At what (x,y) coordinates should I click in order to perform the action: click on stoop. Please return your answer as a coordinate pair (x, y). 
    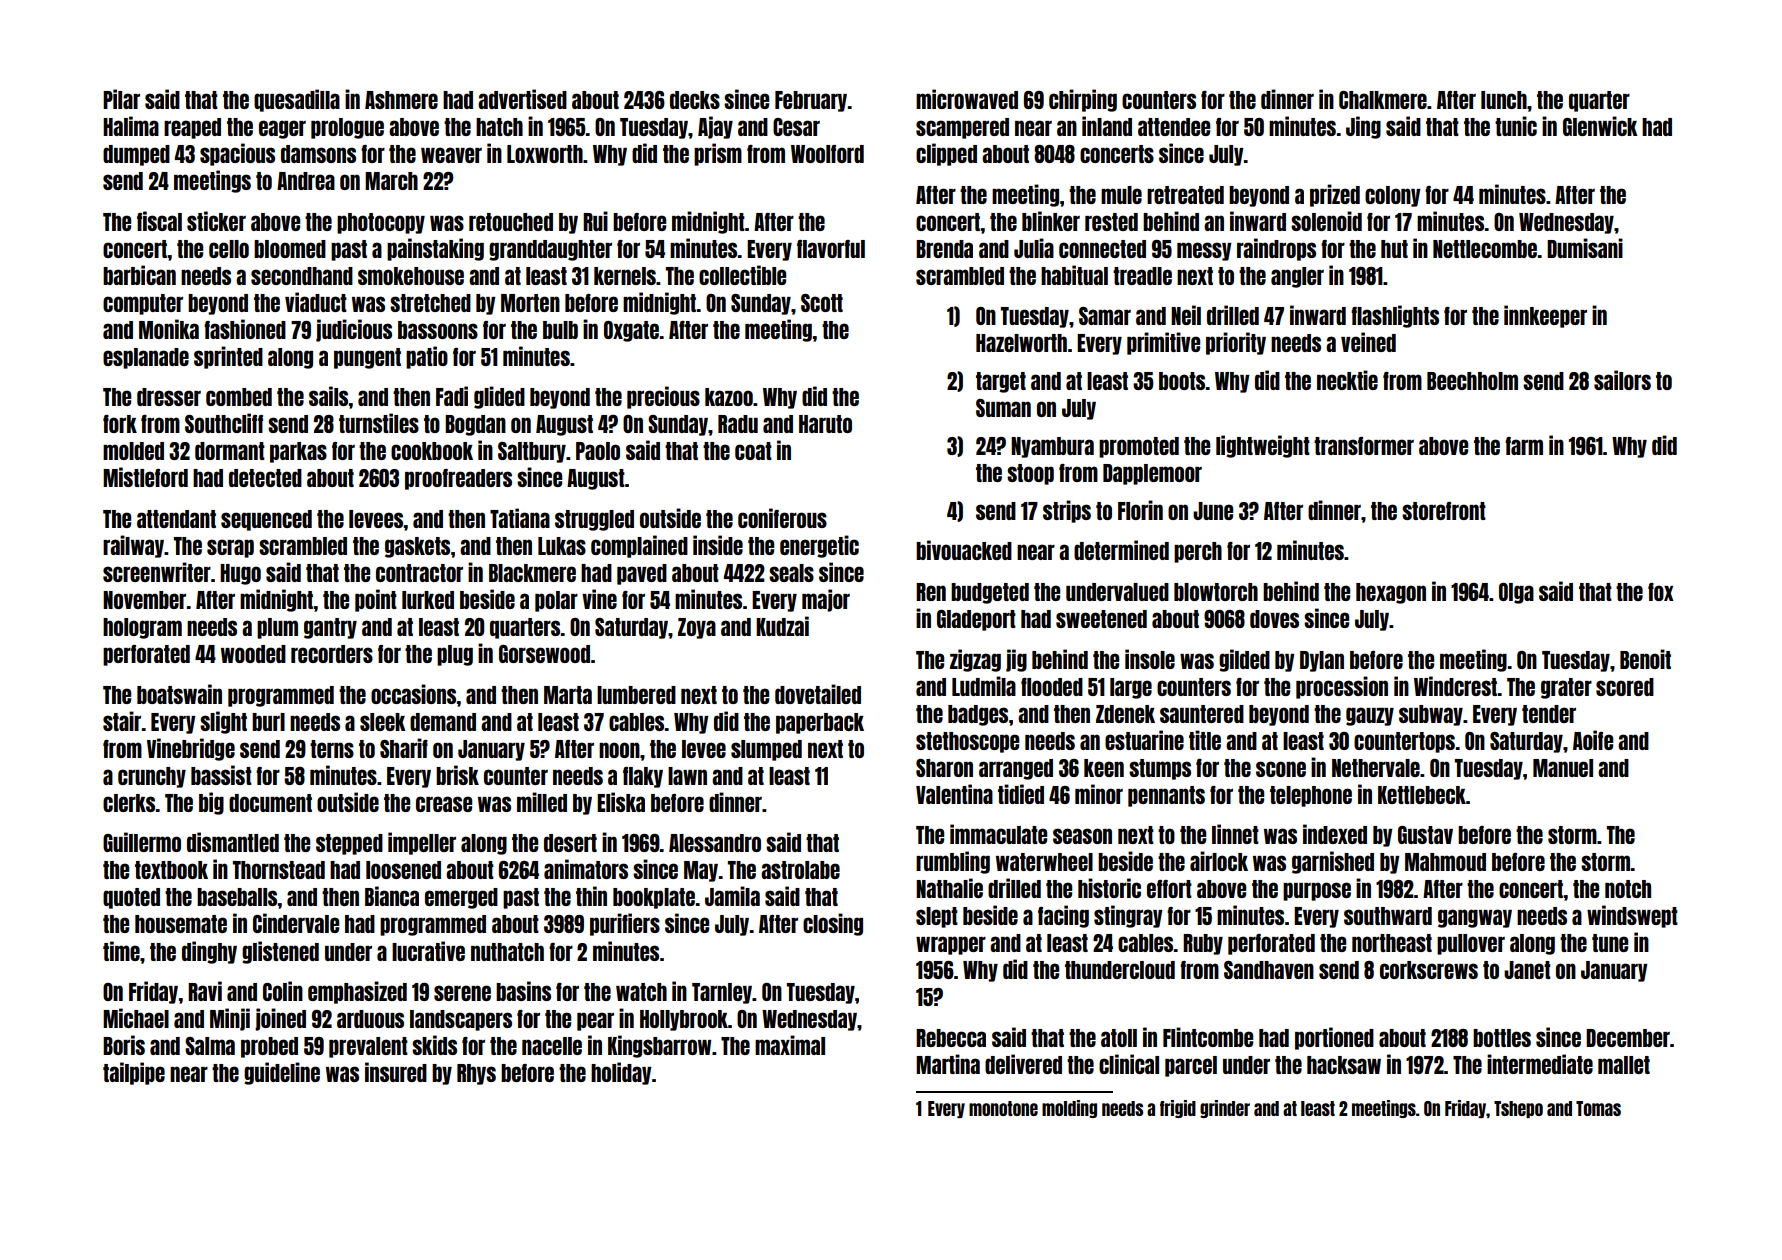
    Looking at the image, I should click on (1030, 474).
